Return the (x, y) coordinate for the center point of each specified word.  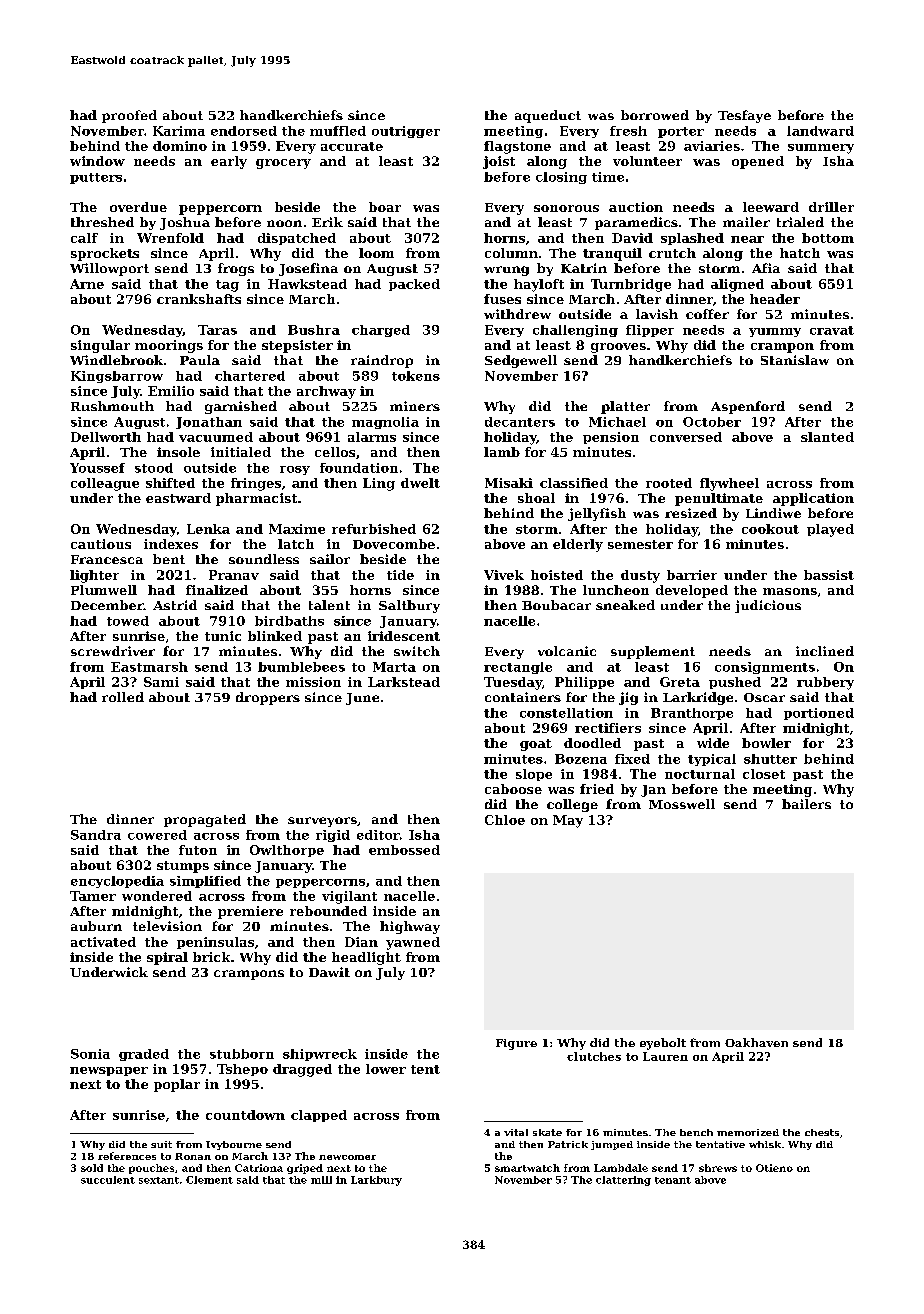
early (229, 162)
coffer (707, 314)
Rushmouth (112, 406)
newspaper (109, 1071)
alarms (372, 437)
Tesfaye (744, 116)
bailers (806, 804)
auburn (96, 926)
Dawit (329, 972)
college (572, 805)
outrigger (406, 132)
